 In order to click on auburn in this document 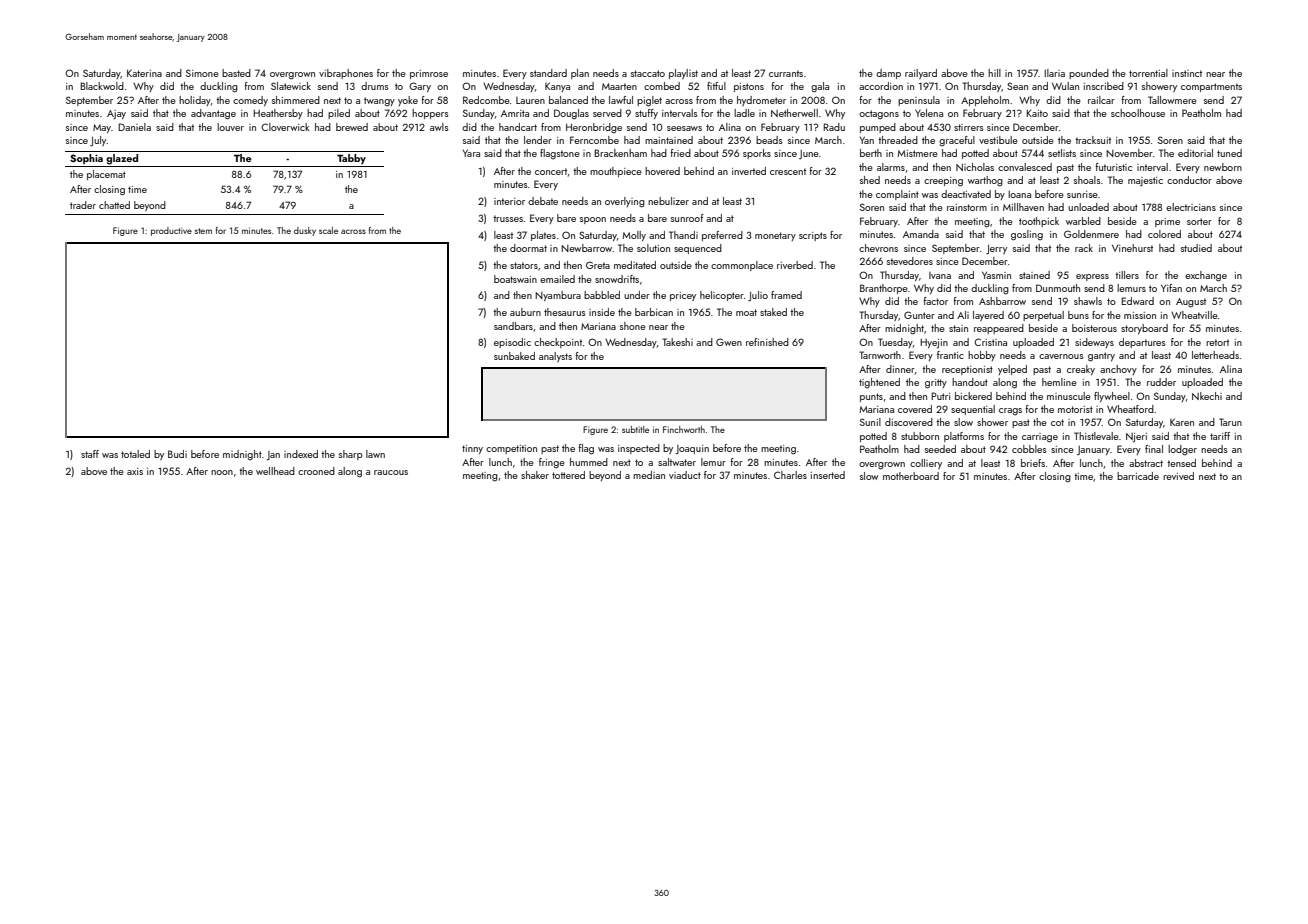, I will do `click(525, 312)`.
